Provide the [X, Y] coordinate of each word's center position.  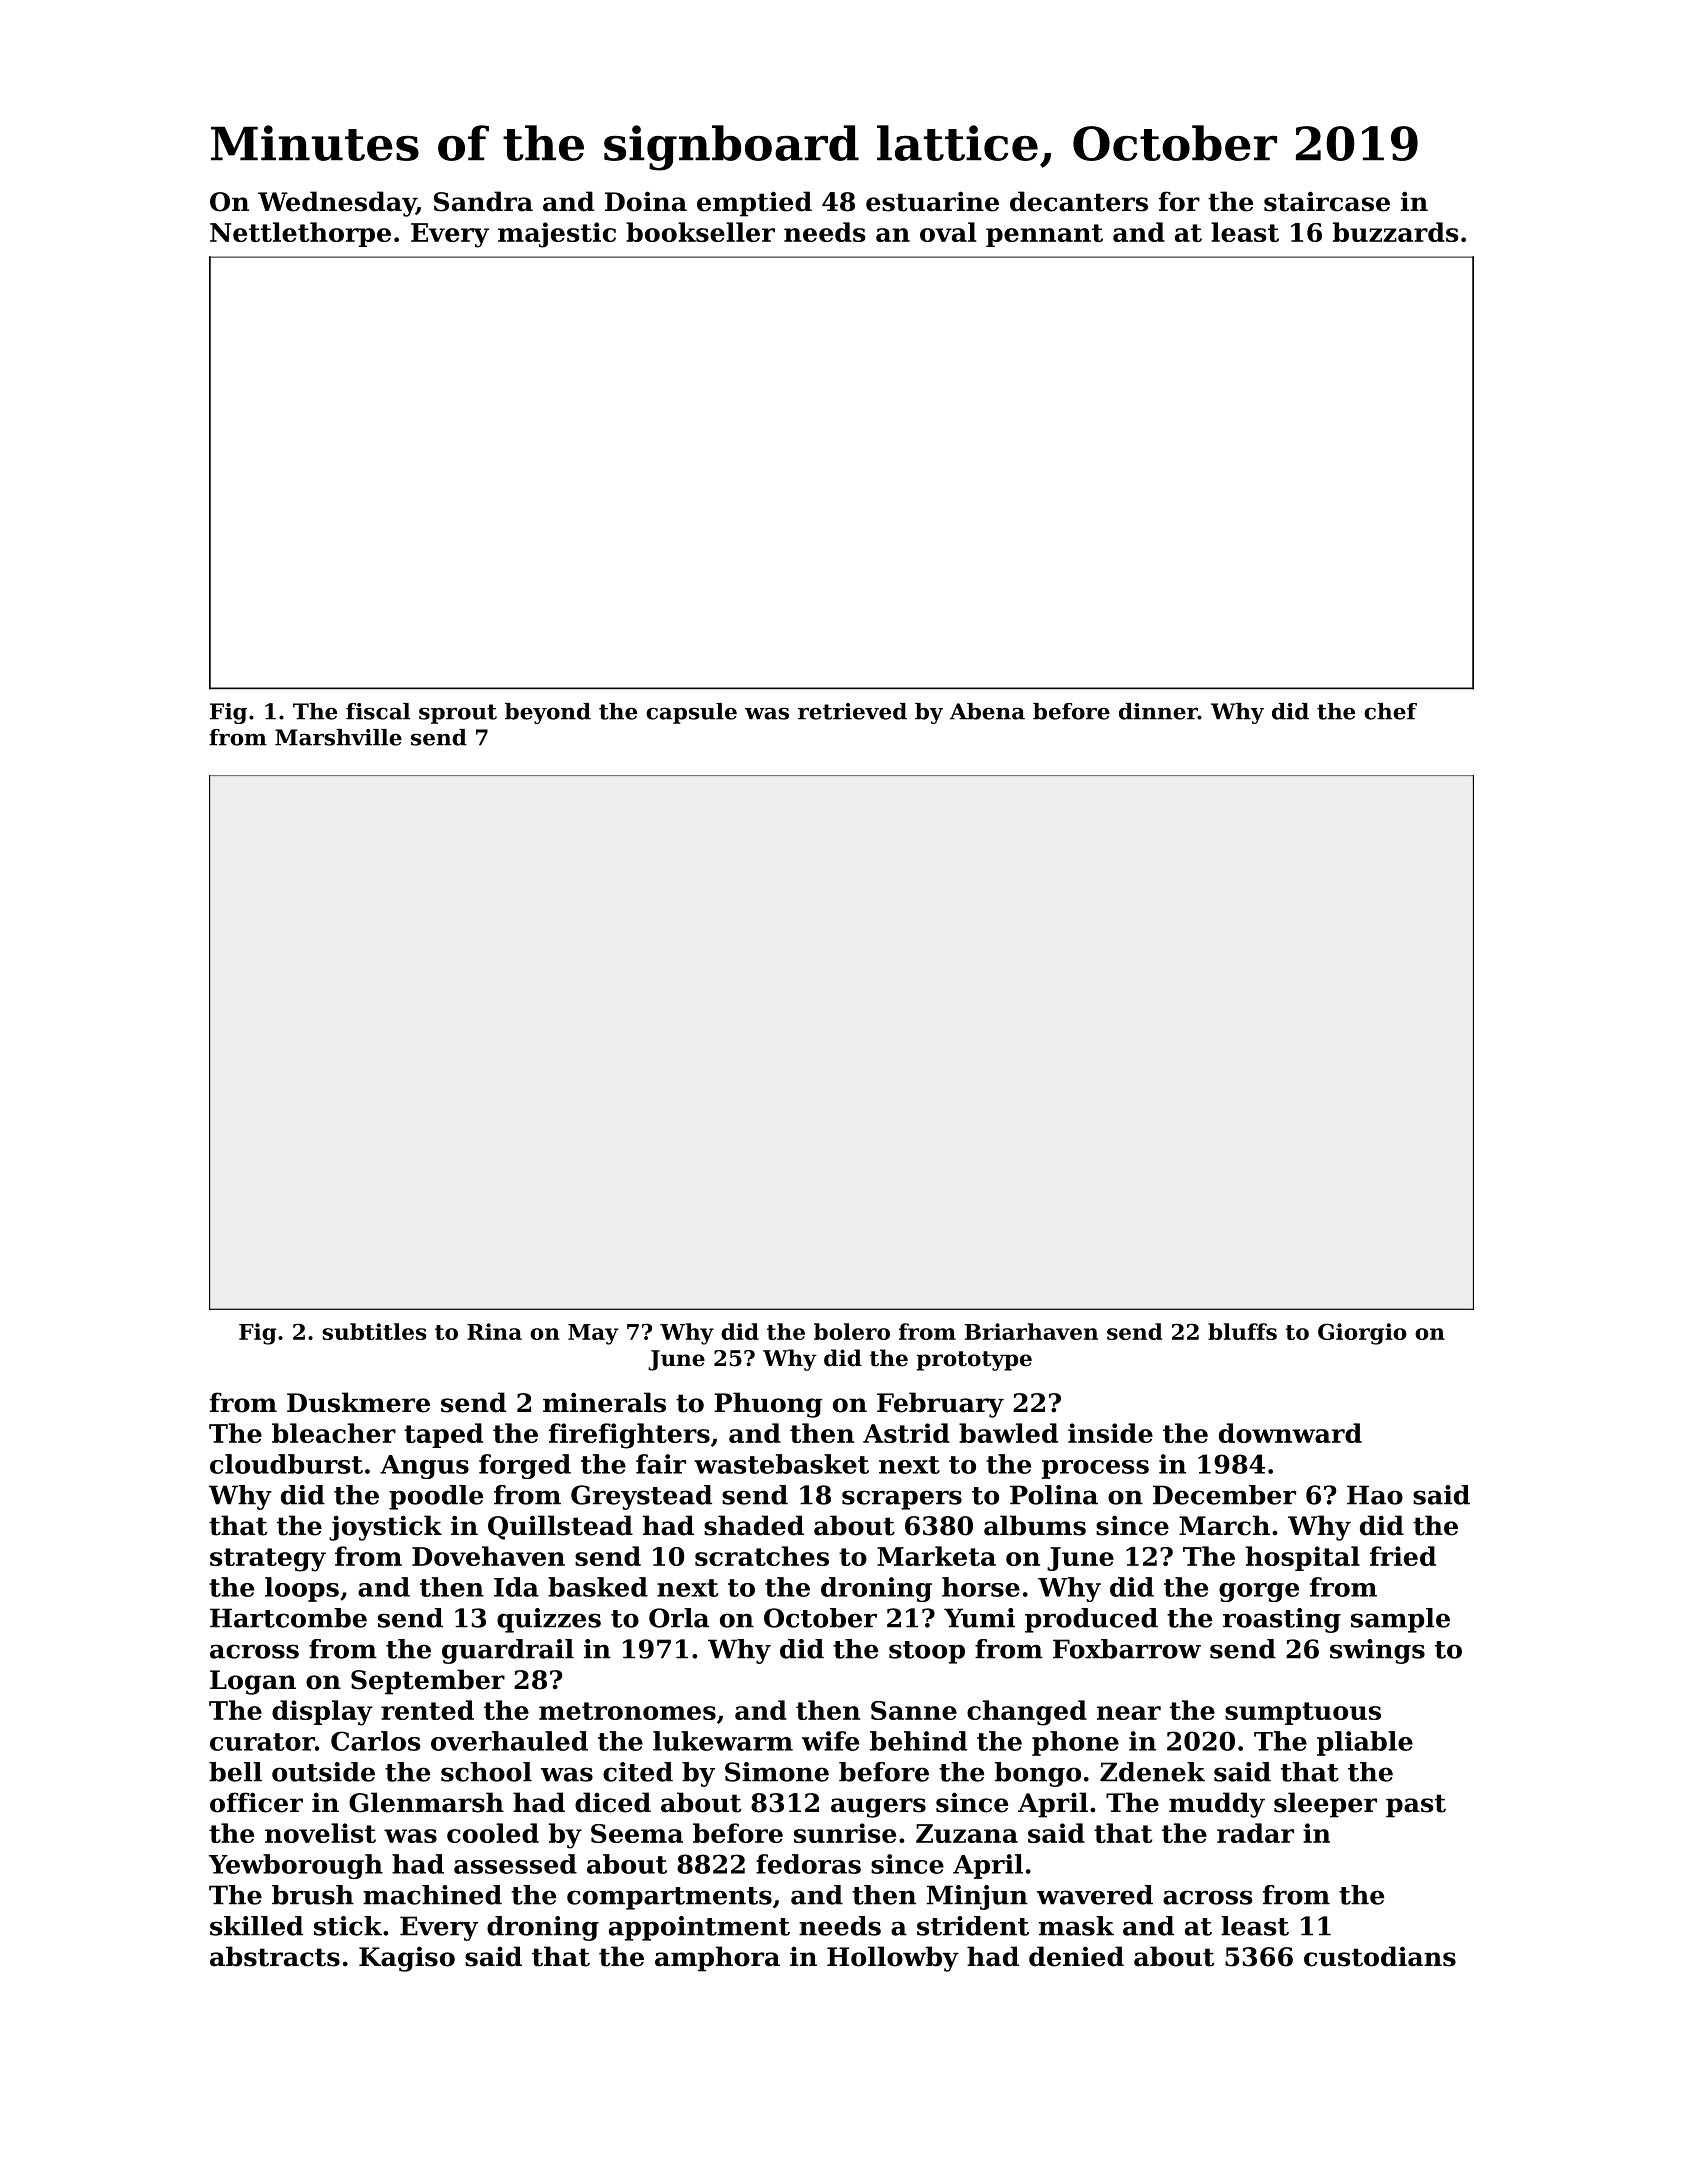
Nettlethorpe [300, 234]
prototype [974, 1361]
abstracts [275, 1956]
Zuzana [967, 1833]
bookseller [700, 232]
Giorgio [1362, 1334]
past [1416, 1806]
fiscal [378, 711]
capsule [691, 713]
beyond [548, 713]
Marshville [338, 737]
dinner [1158, 711]
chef [1390, 711]
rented [427, 1710]
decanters [1079, 201]
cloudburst [286, 1464]
